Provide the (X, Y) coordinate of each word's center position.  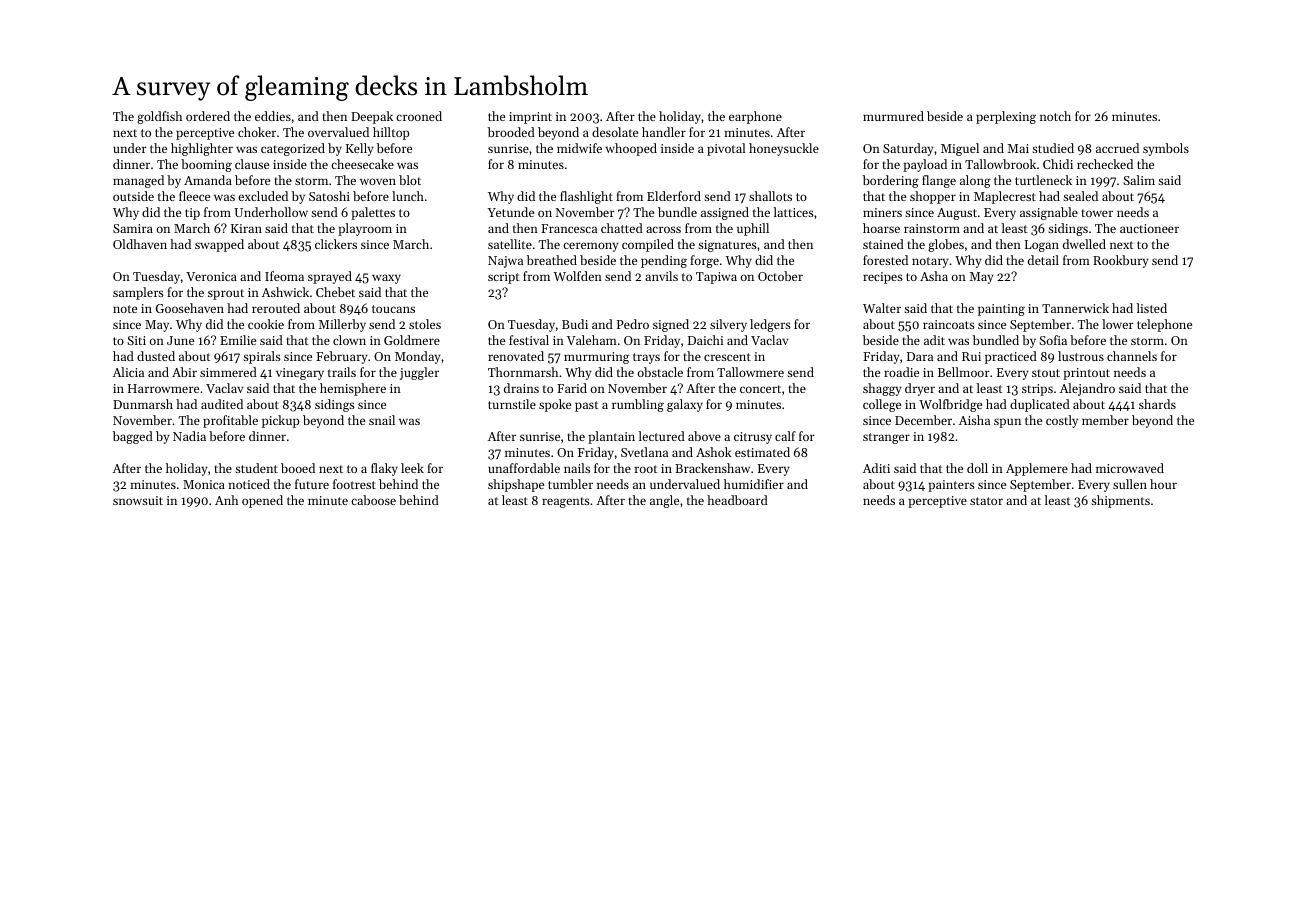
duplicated (1040, 405)
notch (1055, 116)
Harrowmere (163, 388)
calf (785, 436)
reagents (566, 502)
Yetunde (511, 212)
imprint (530, 118)
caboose (373, 500)
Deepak (372, 117)
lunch (408, 196)
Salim (1139, 180)
